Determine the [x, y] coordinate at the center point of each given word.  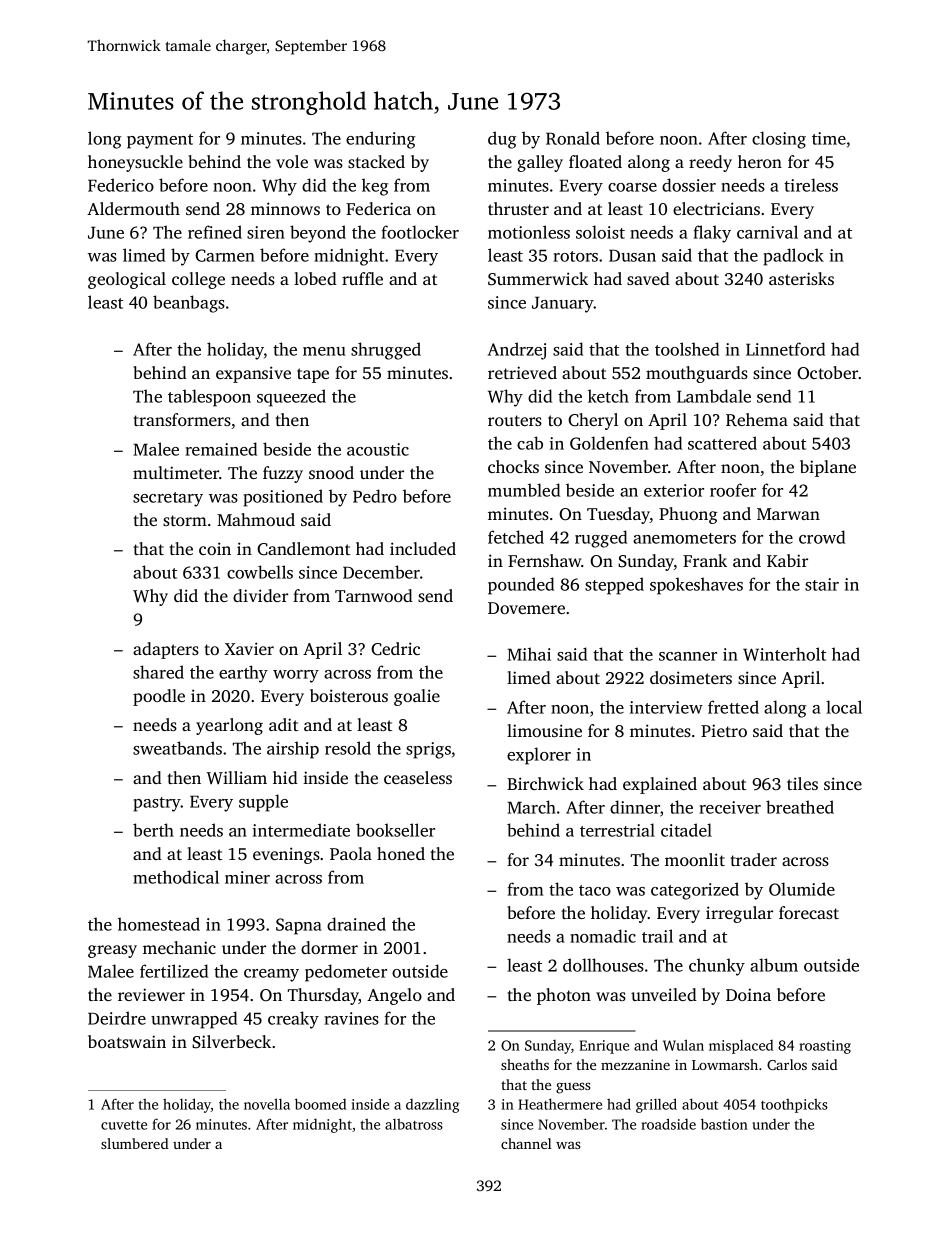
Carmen [225, 255]
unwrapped [194, 1020]
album [774, 965]
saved [648, 278]
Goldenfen [609, 443]
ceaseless [418, 777]
